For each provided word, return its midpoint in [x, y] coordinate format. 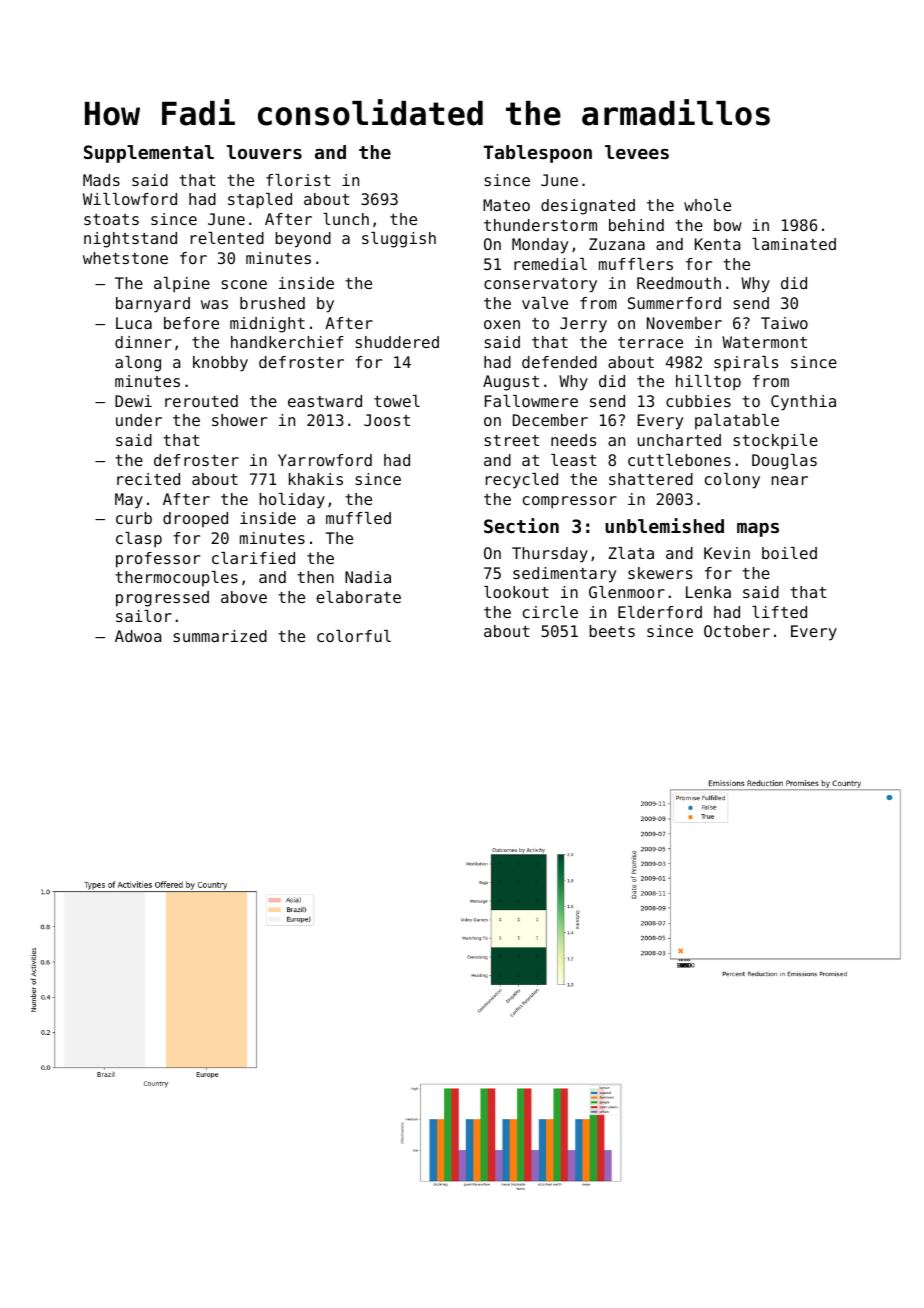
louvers [264, 152]
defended [559, 362]
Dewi [133, 401]
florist [298, 180]
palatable [737, 421]
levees [637, 152]
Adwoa [138, 636]
